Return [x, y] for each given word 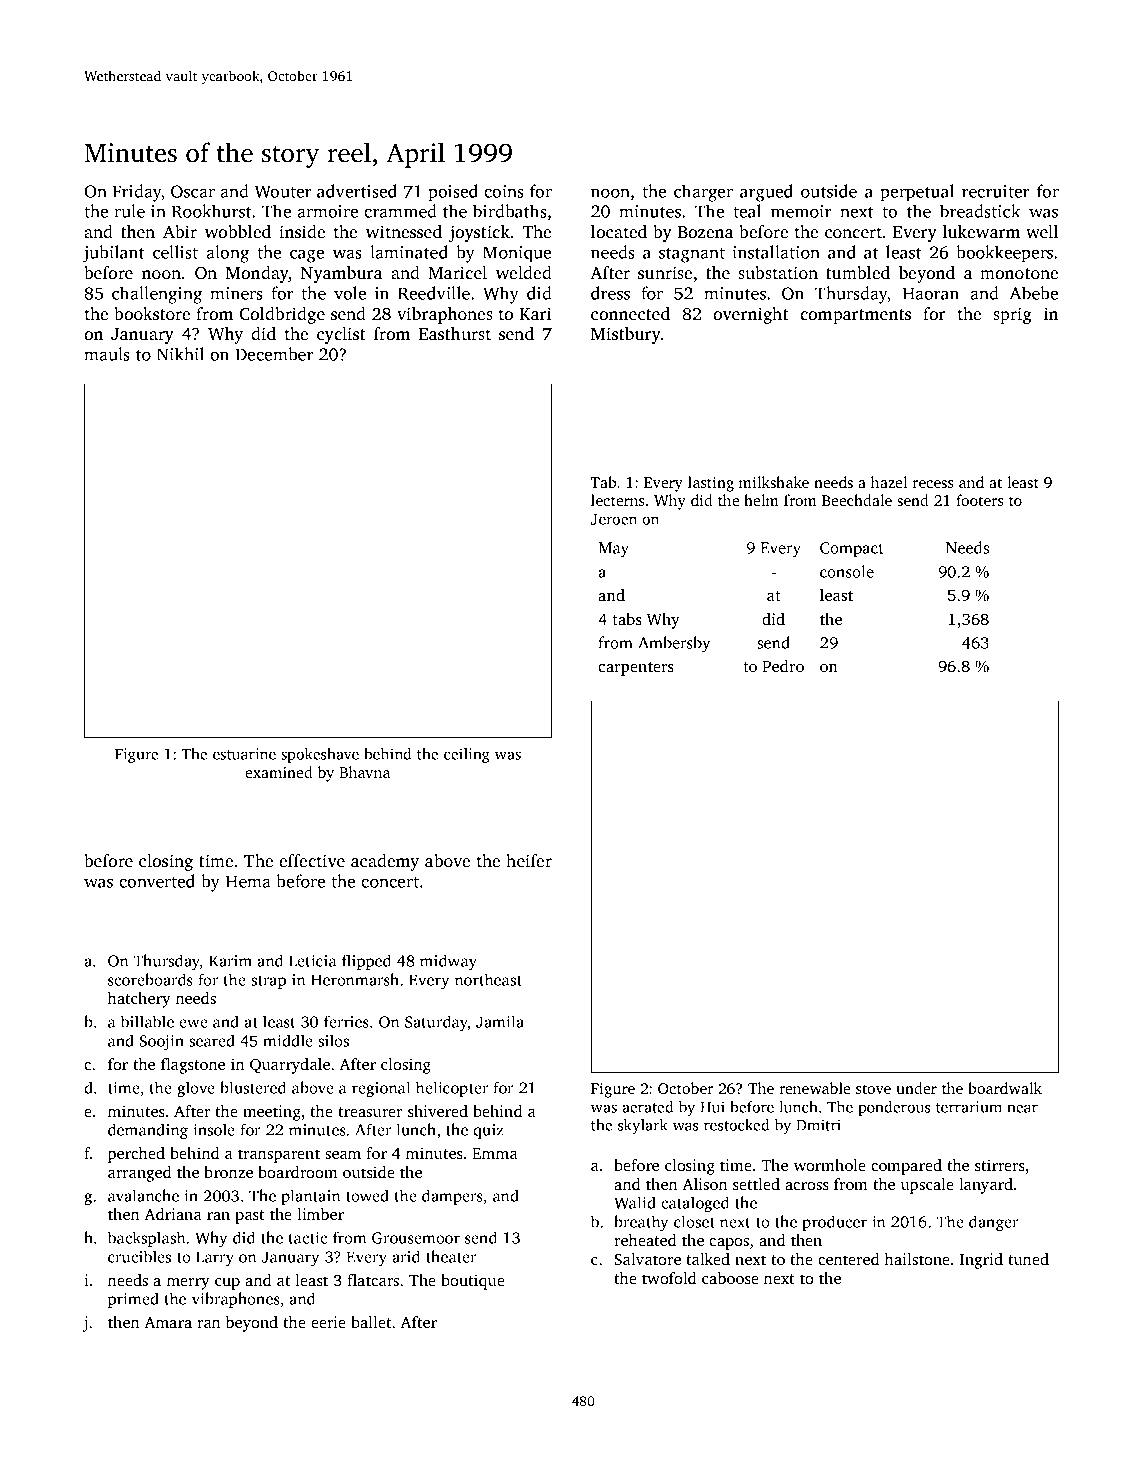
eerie [328, 1322]
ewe [193, 1023]
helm [761, 500]
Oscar [193, 191]
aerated [648, 1107]
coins [504, 191]
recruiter [996, 191]
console [847, 571]
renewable [814, 1088]
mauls [107, 354]
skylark [643, 1126]
